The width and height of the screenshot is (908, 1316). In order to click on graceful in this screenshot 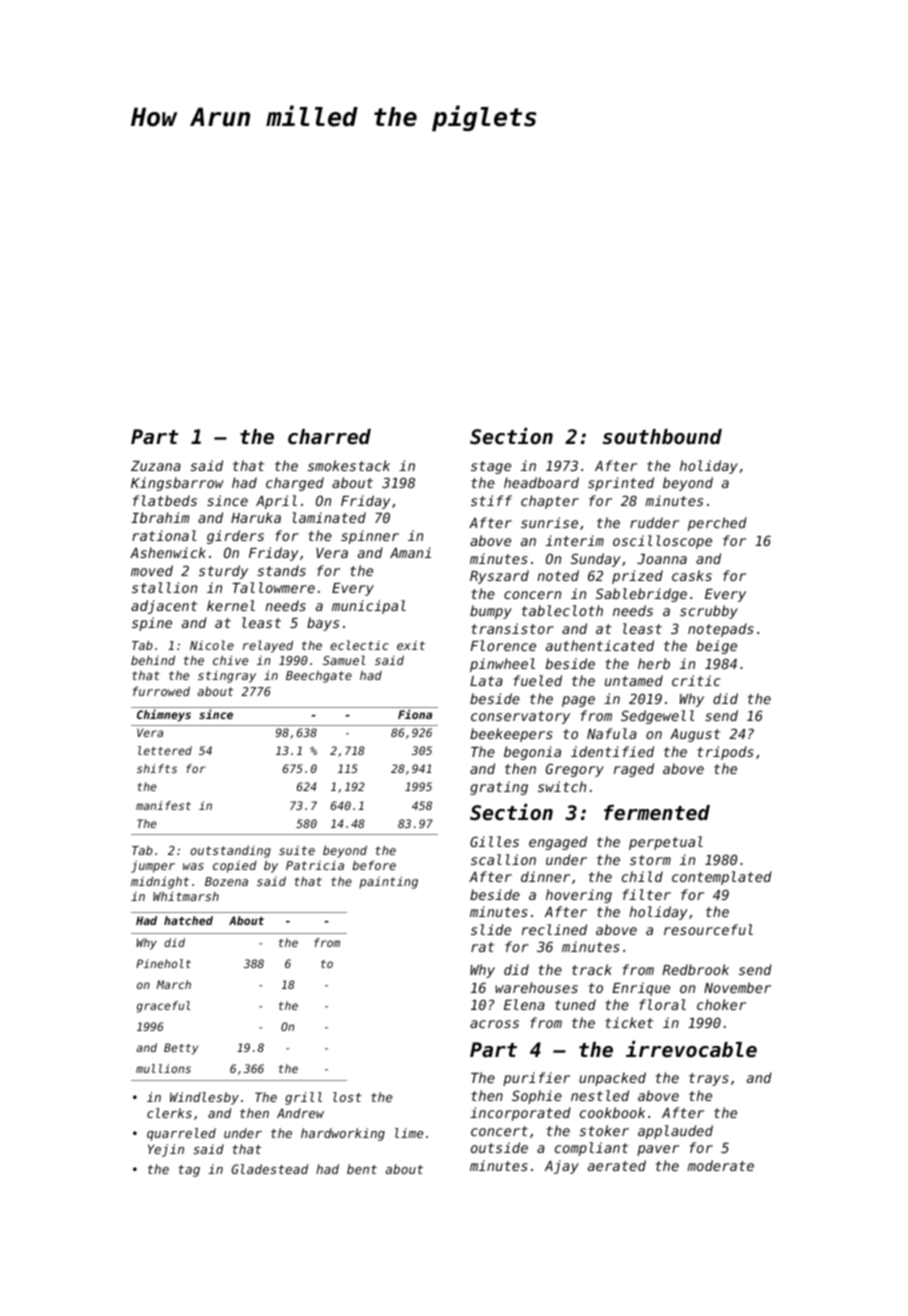, I will do `click(163, 1007)`.
